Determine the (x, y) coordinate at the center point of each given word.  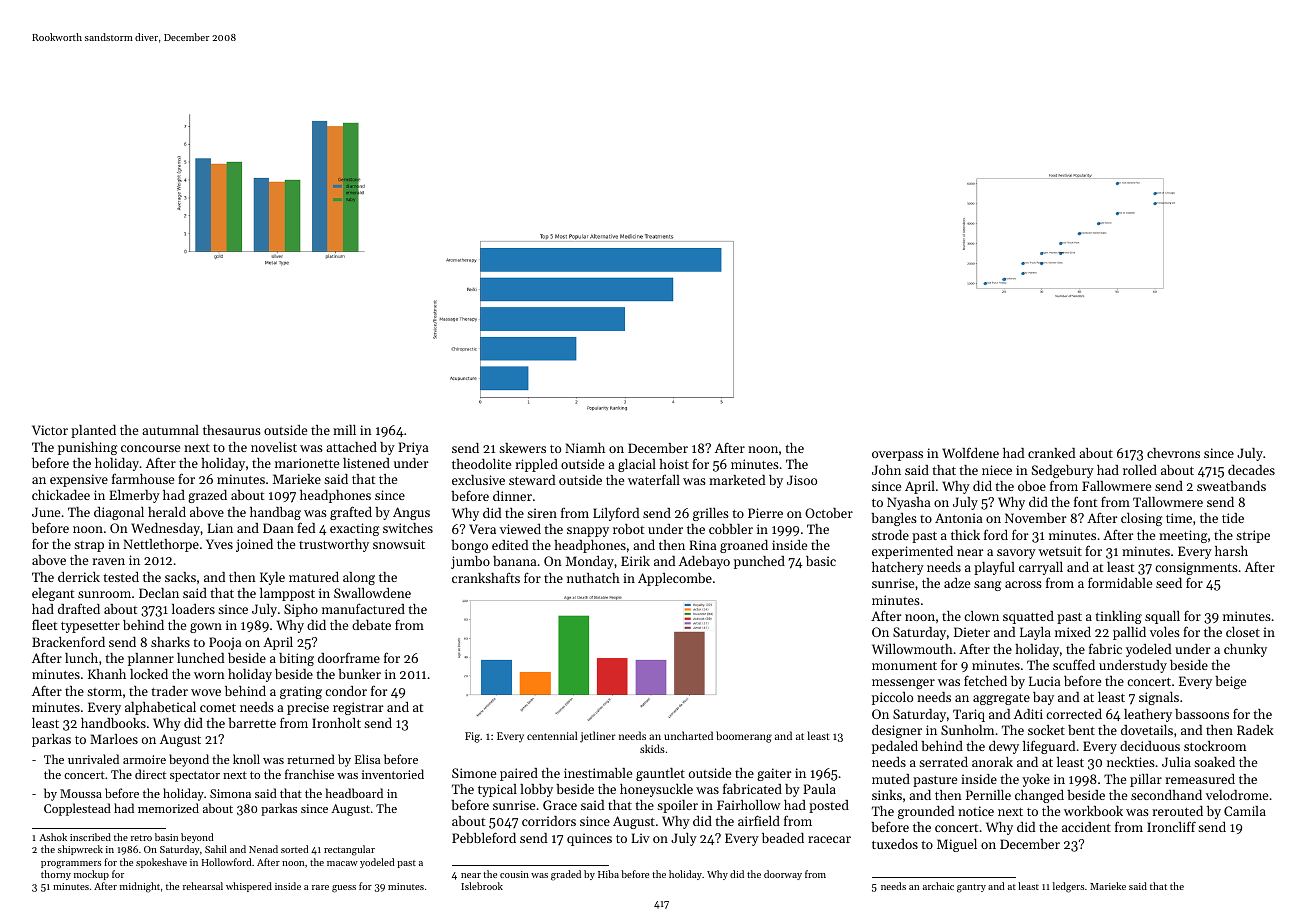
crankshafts (486, 577)
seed (1169, 583)
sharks (170, 642)
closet (1243, 632)
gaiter (774, 774)
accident (1086, 827)
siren (542, 513)
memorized (168, 808)
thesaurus (232, 430)
